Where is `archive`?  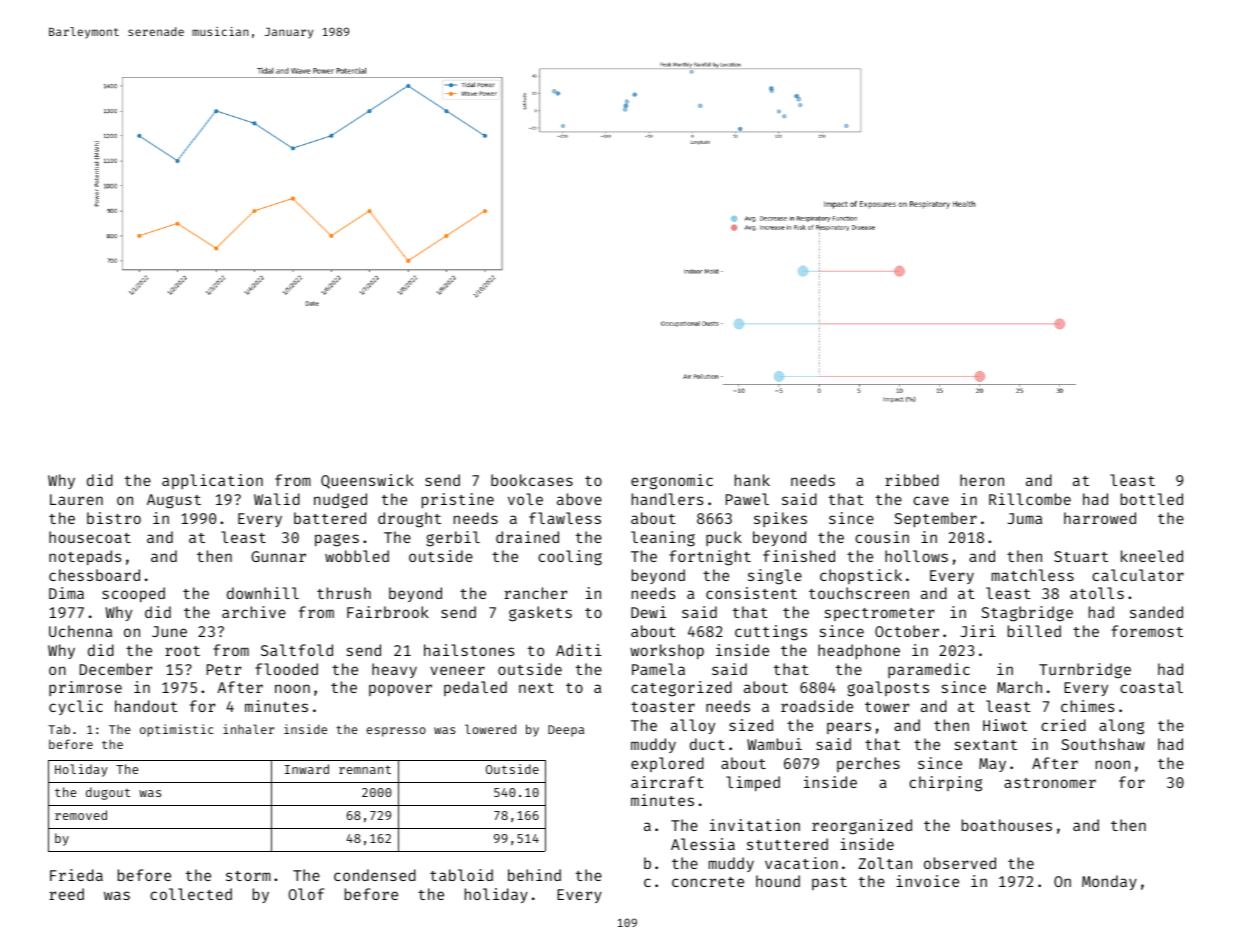 archive is located at coordinates (254, 612).
